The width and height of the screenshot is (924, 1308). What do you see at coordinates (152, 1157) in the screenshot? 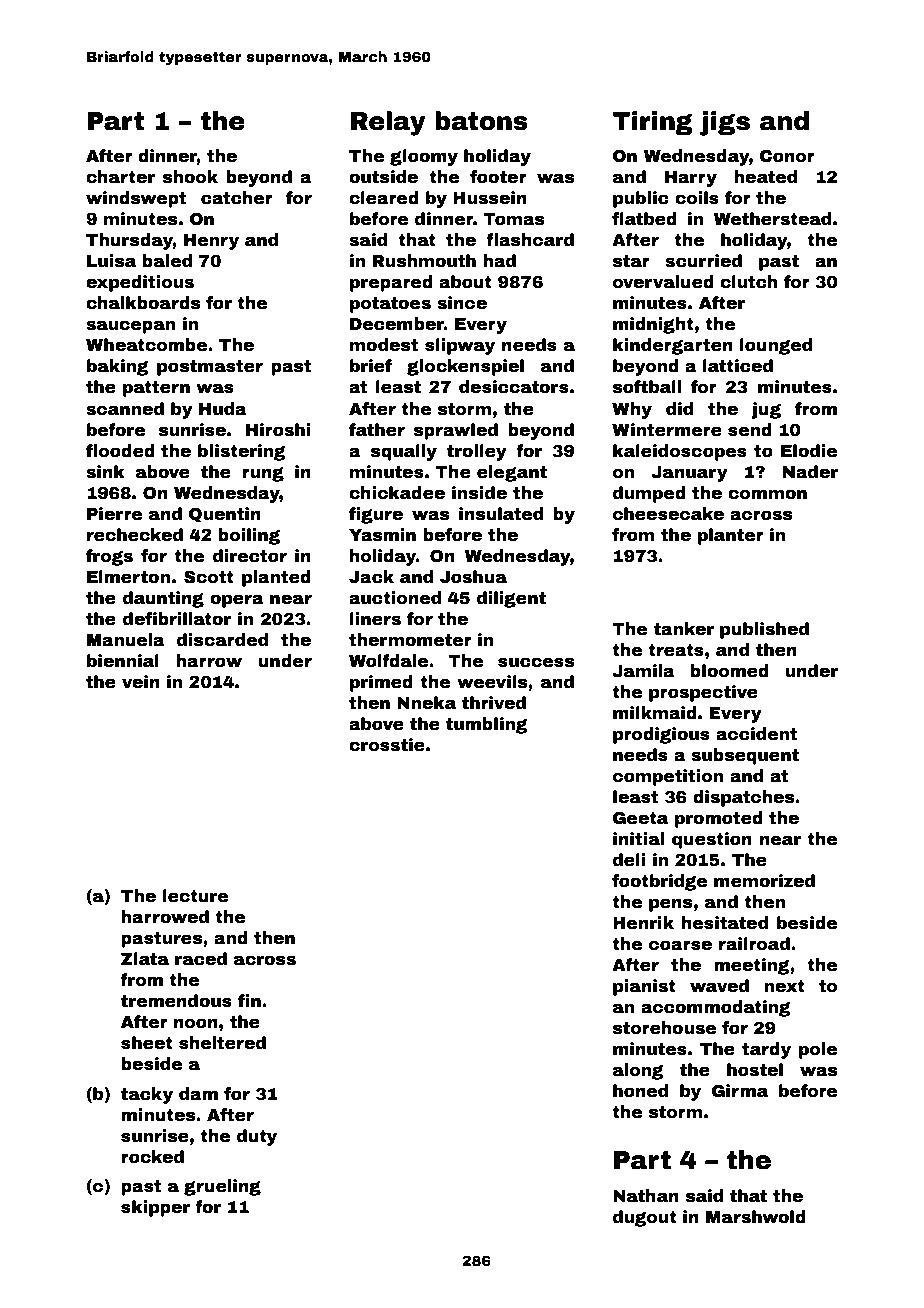
I see `rocked` at bounding box center [152, 1157].
